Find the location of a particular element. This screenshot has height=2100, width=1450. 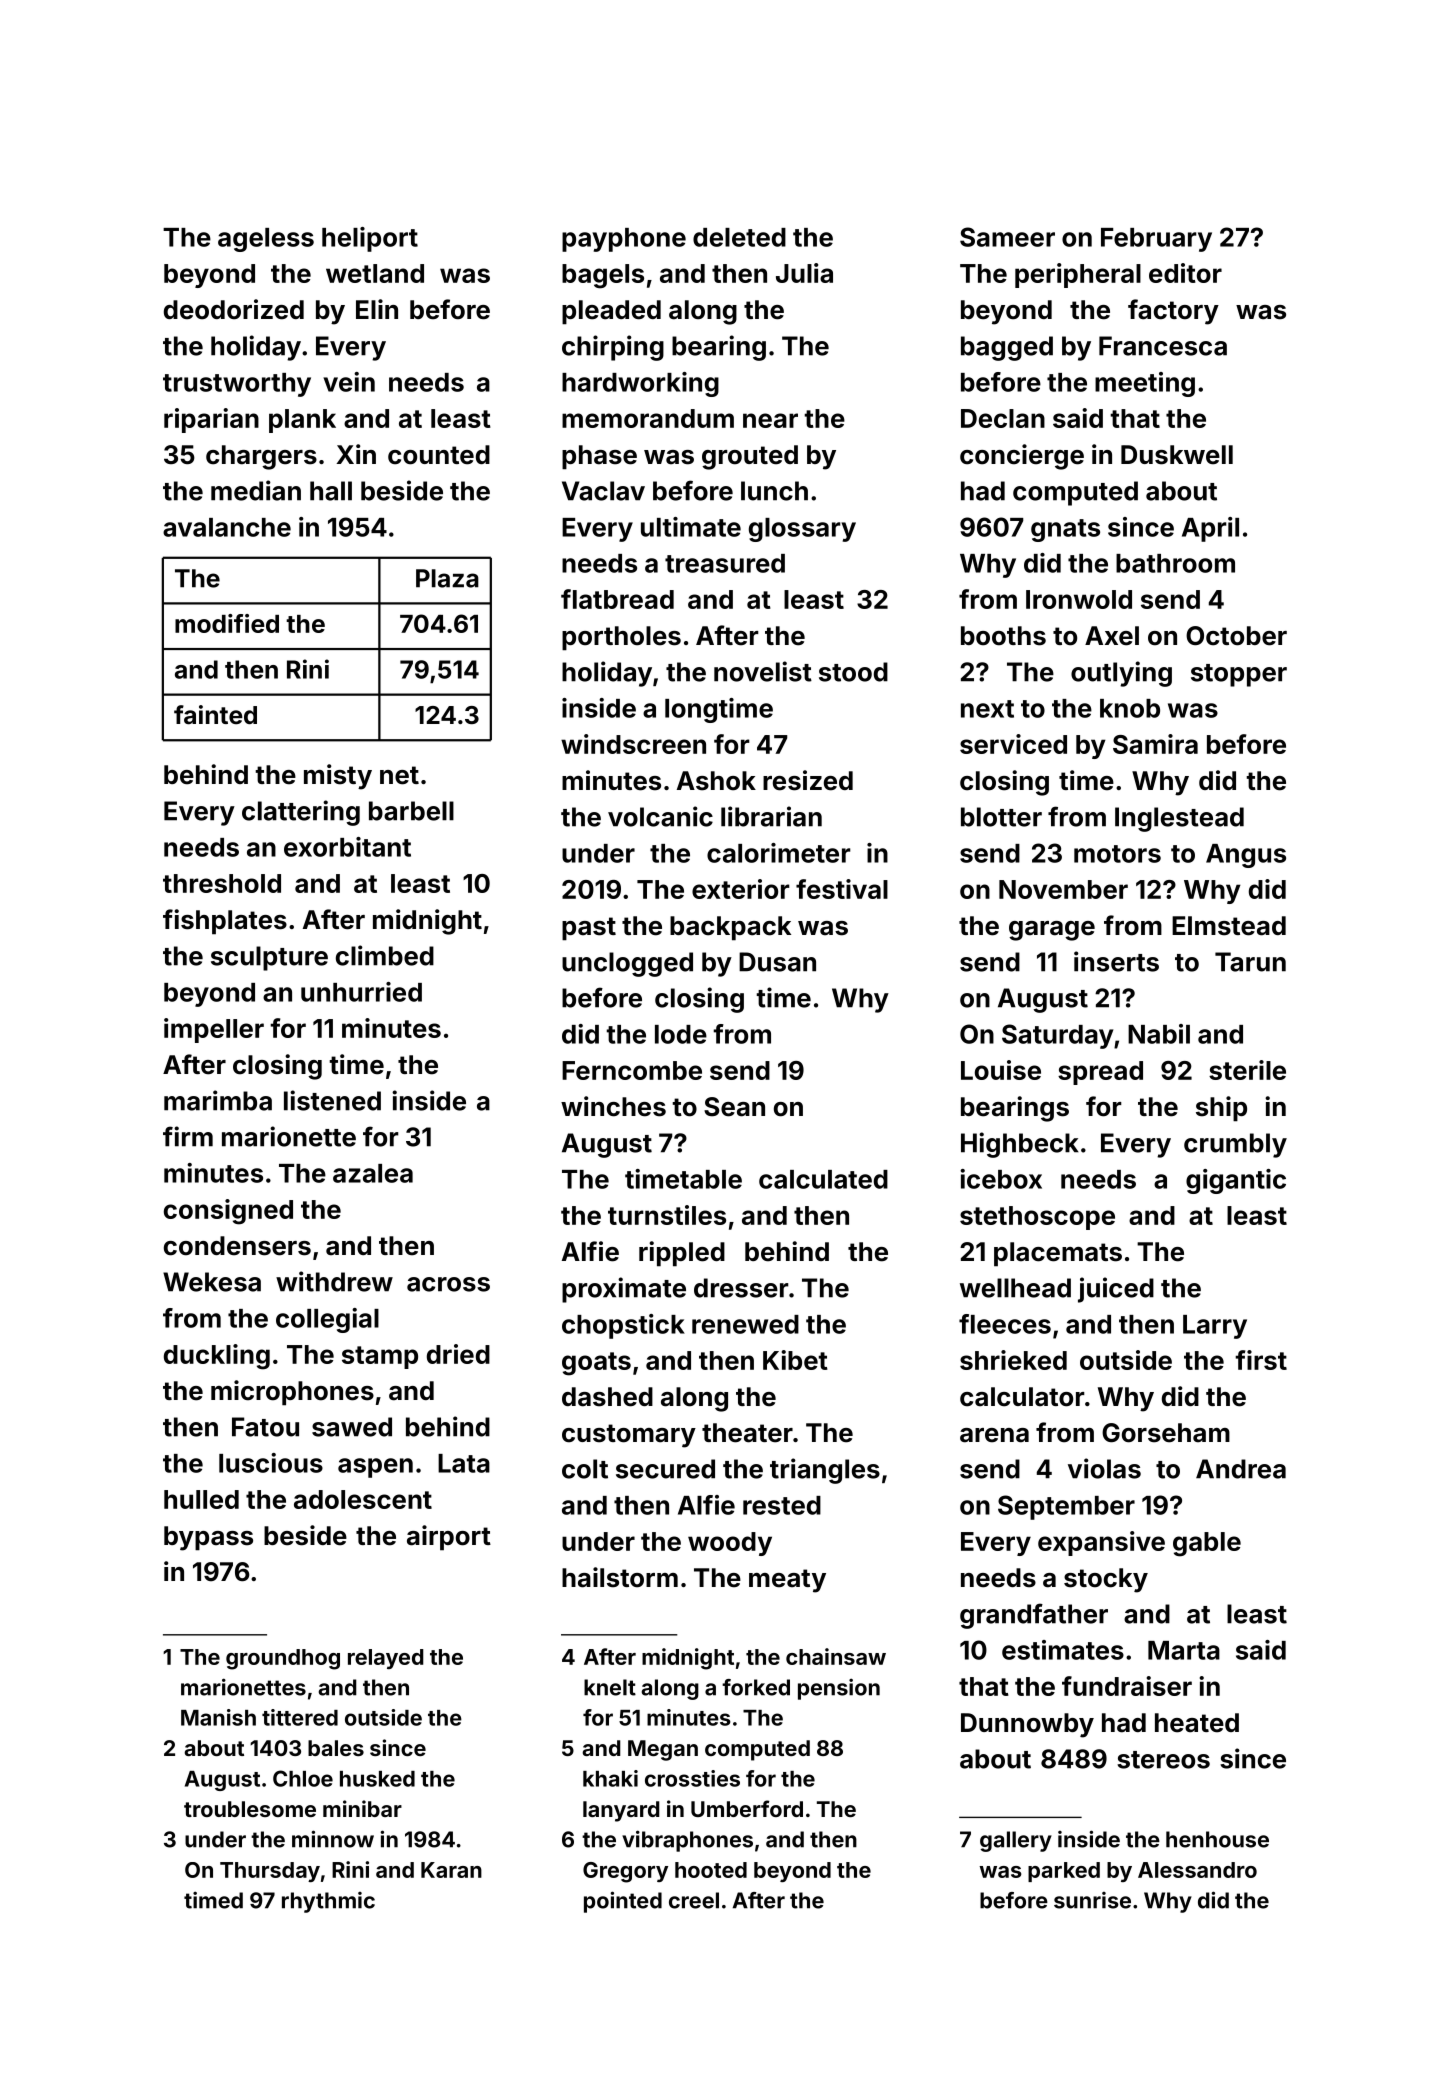

azalea is located at coordinates (373, 1173).
